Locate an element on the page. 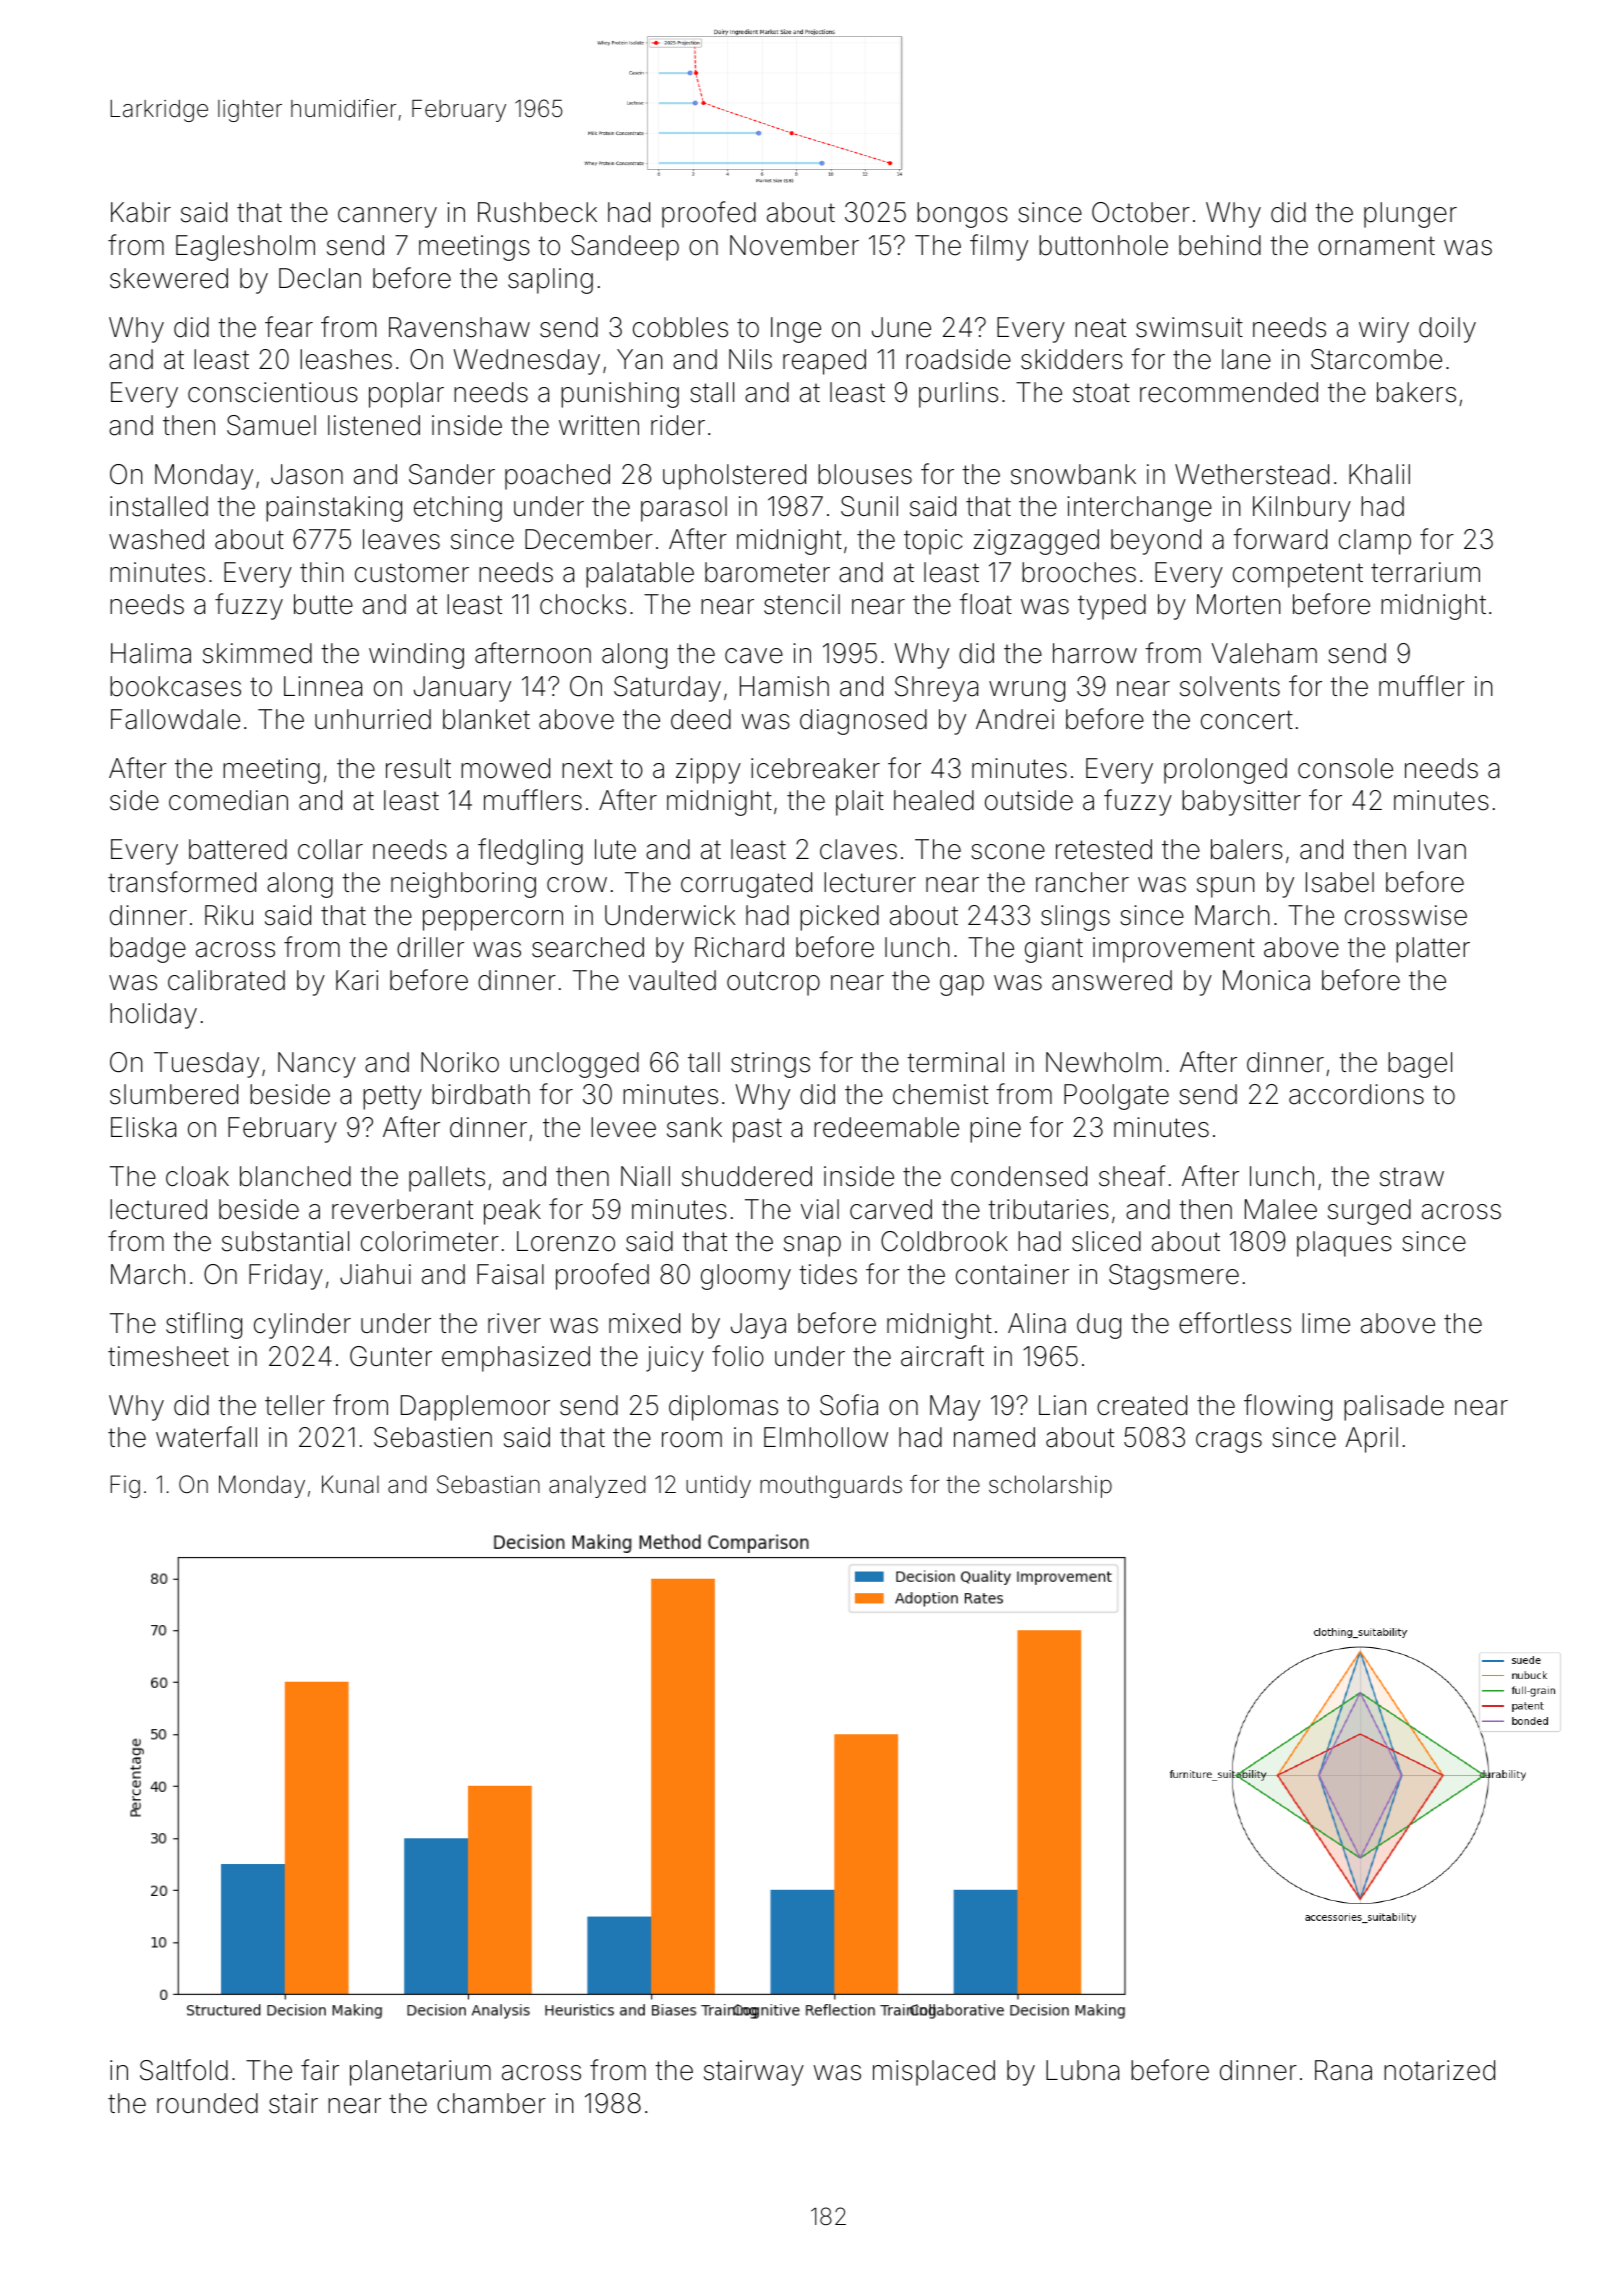 The height and width of the image is (2292, 1620). parasol is located at coordinates (684, 509).
